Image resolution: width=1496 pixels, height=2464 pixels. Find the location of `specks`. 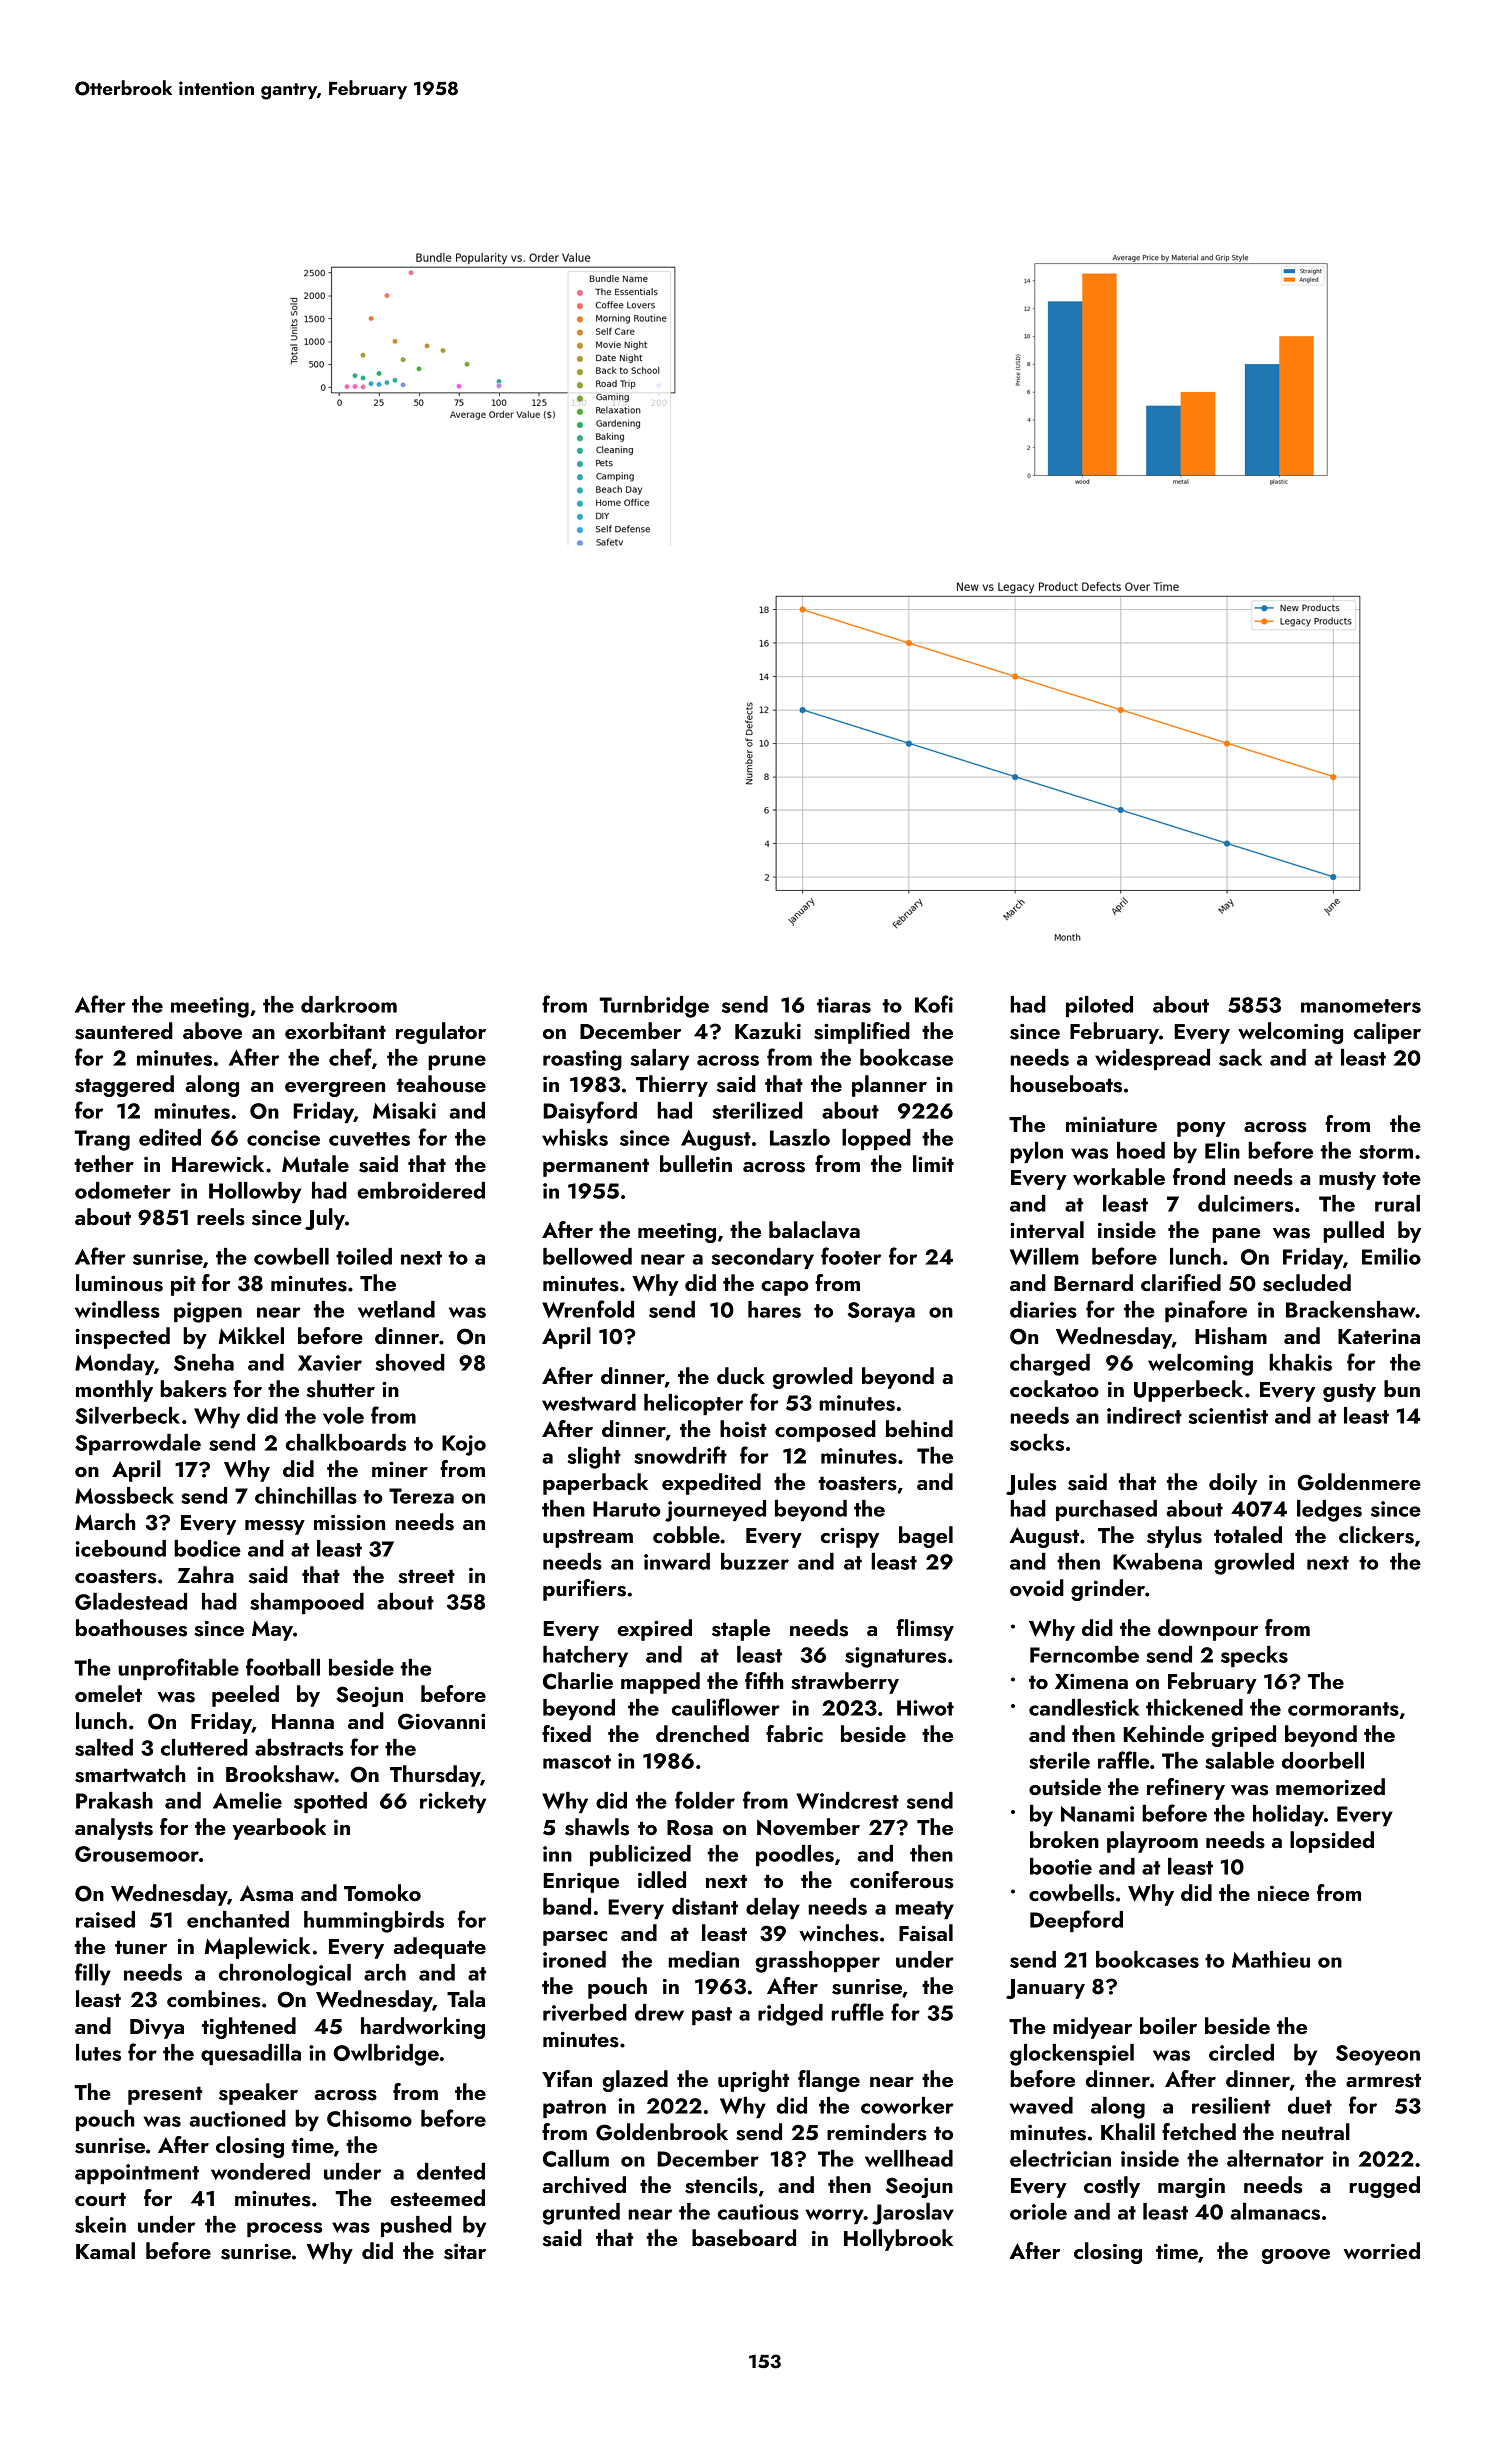

specks is located at coordinates (1254, 1656).
